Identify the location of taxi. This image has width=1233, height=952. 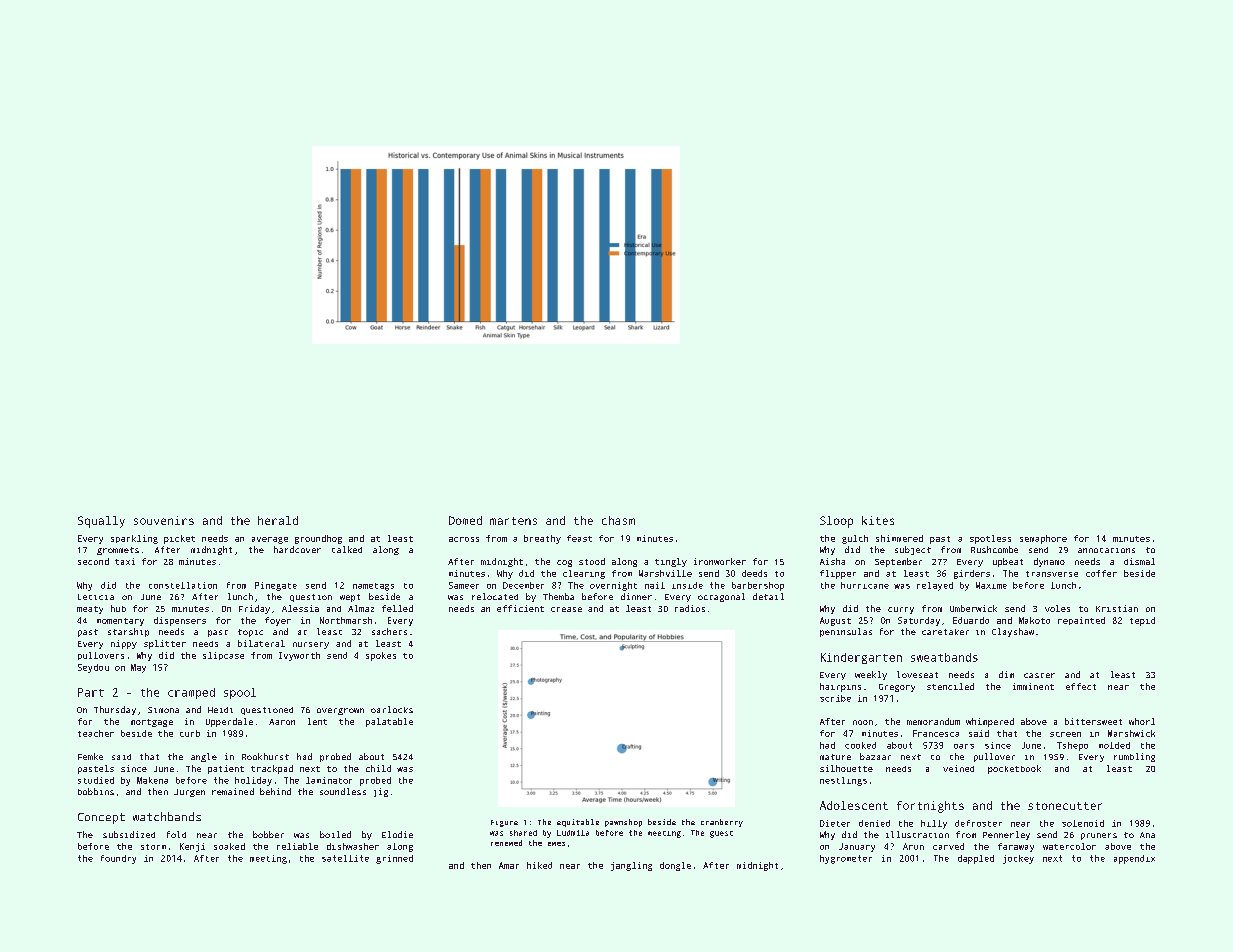
(125, 561).
